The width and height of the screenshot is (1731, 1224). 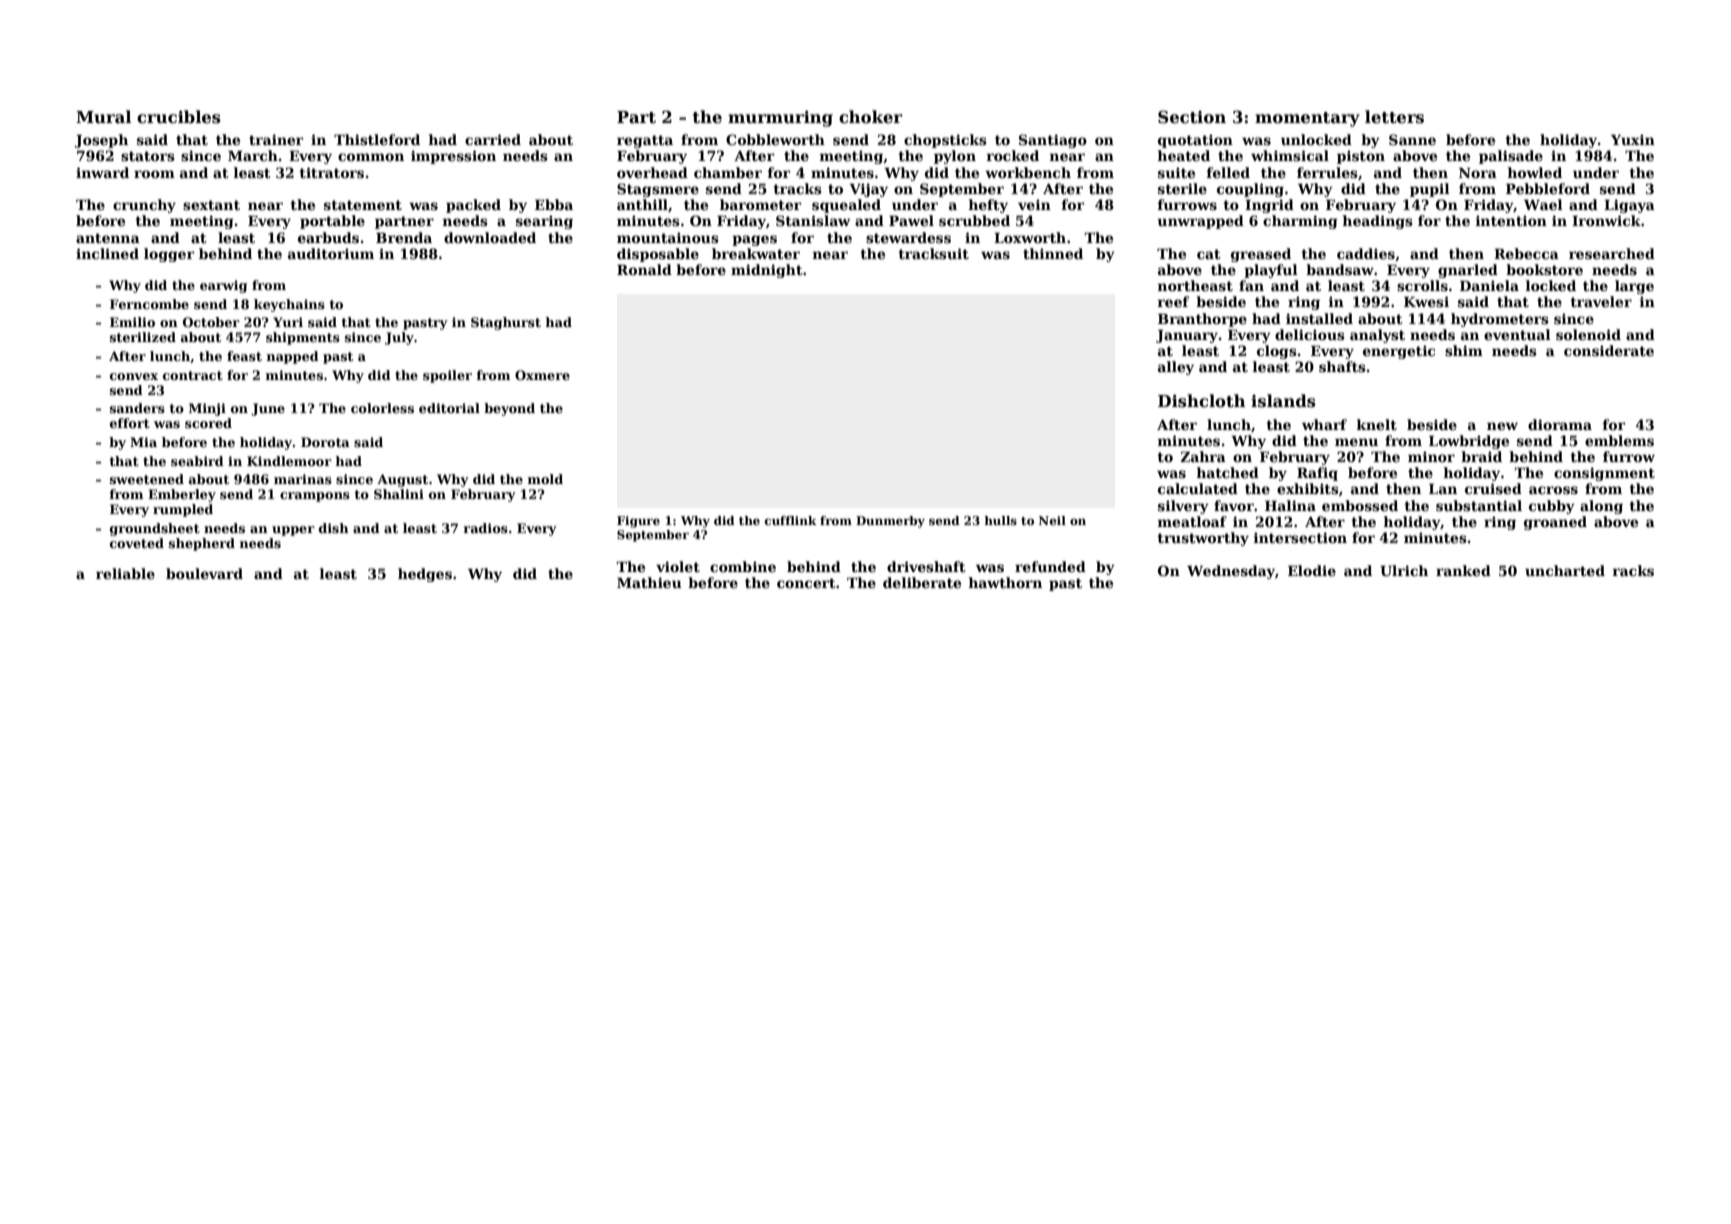 What do you see at coordinates (377, 139) in the screenshot?
I see `Thistleford` at bounding box center [377, 139].
